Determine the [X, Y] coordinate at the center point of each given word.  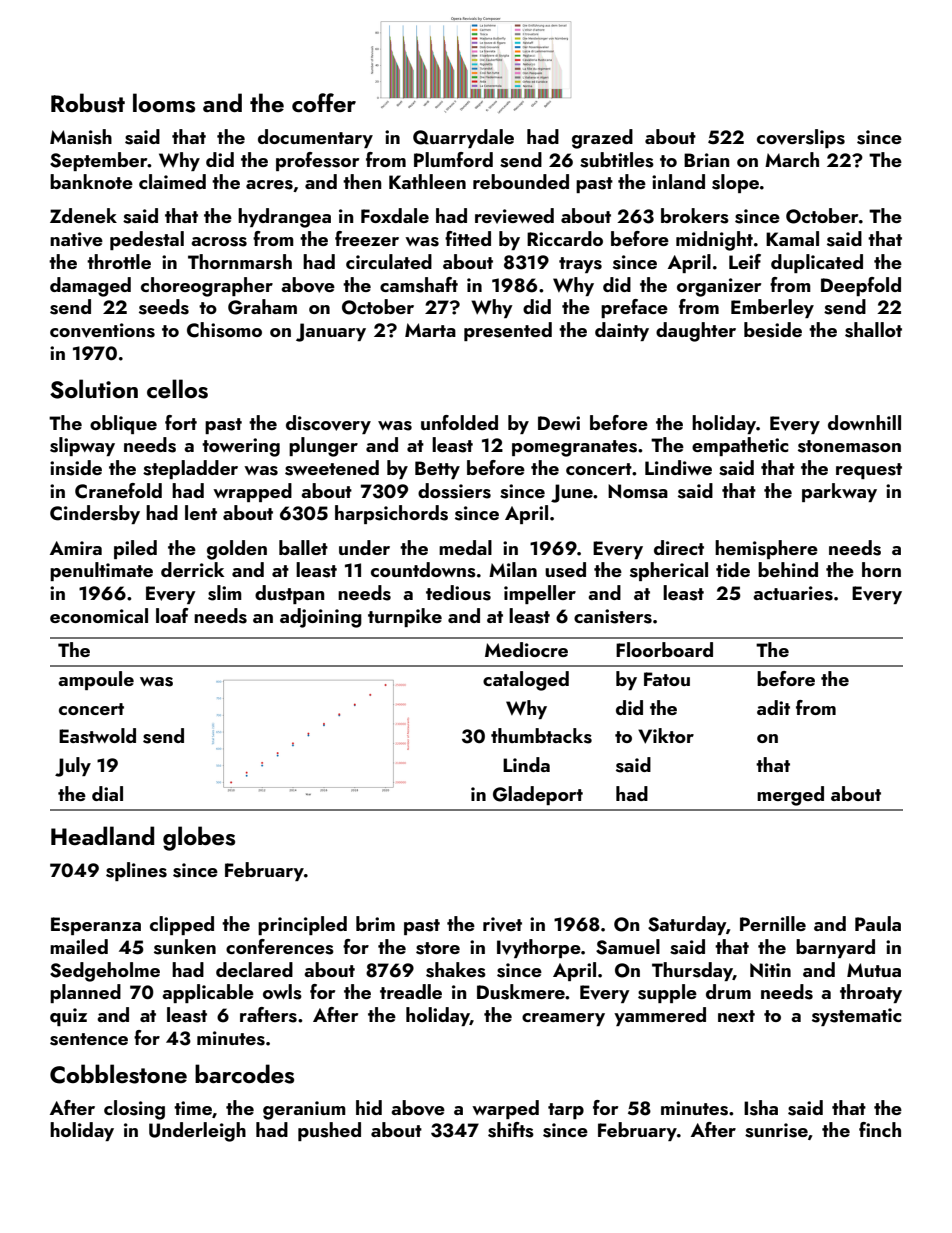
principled [302, 925]
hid [369, 1107]
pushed [329, 1131]
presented [508, 331]
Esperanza [96, 926]
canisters [613, 616]
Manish [81, 137]
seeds [164, 307]
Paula [878, 923]
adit [773, 707]
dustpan [289, 594]
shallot [873, 330]
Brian [706, 160]
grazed [602, 139]
